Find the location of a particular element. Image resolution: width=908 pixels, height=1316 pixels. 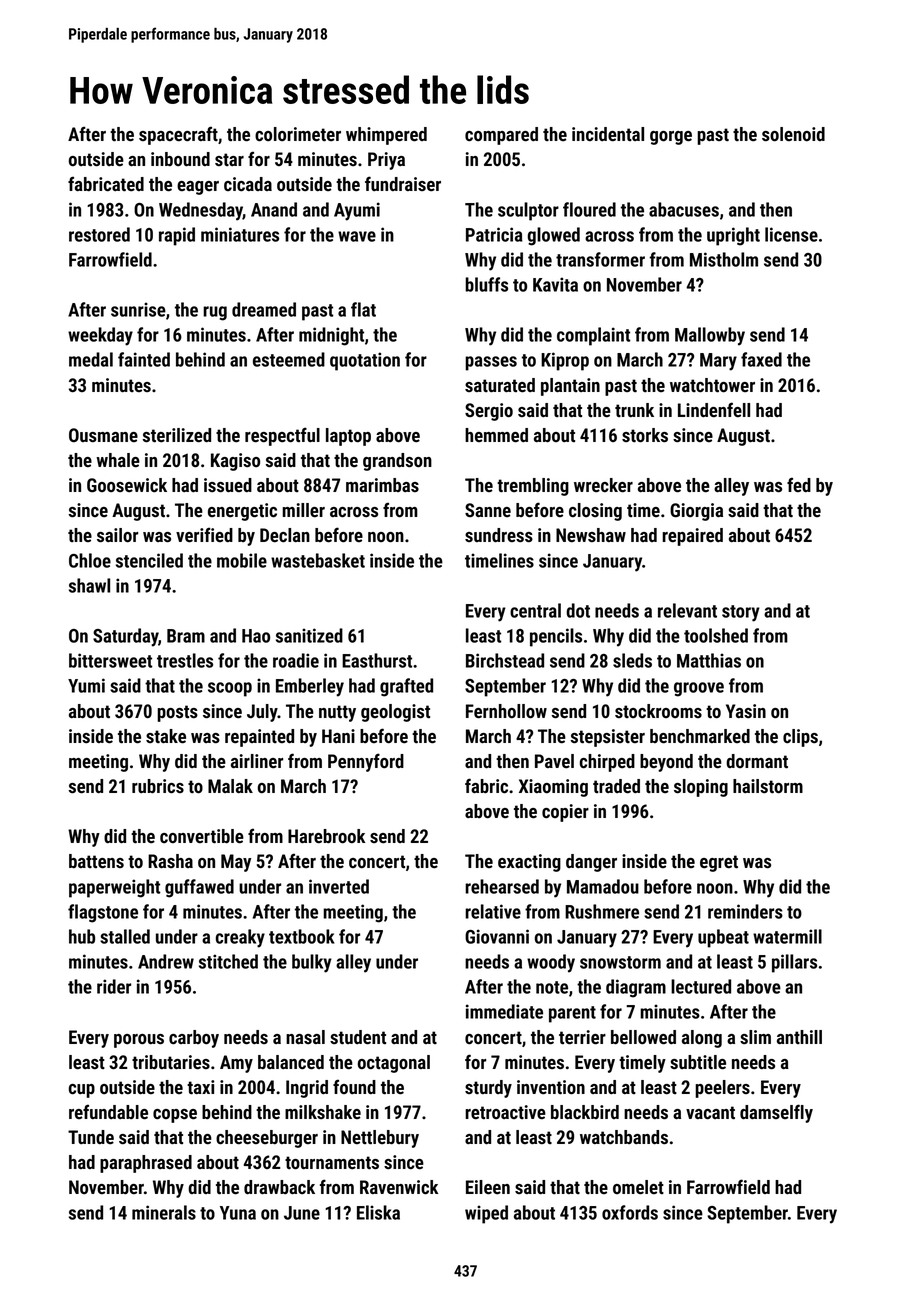

Mary is located at coordinates (718, 362).
